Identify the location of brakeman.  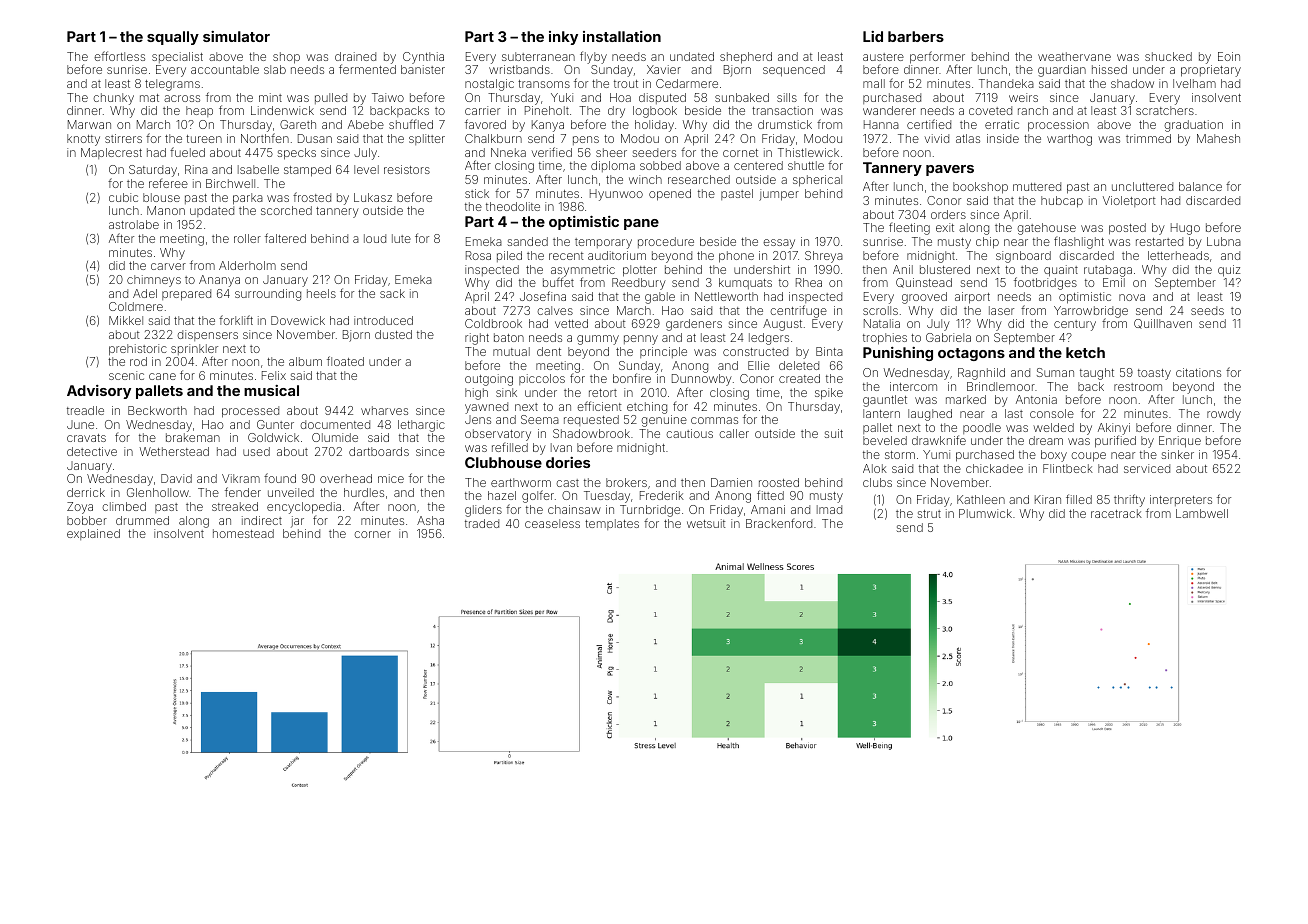
(193, 437).
